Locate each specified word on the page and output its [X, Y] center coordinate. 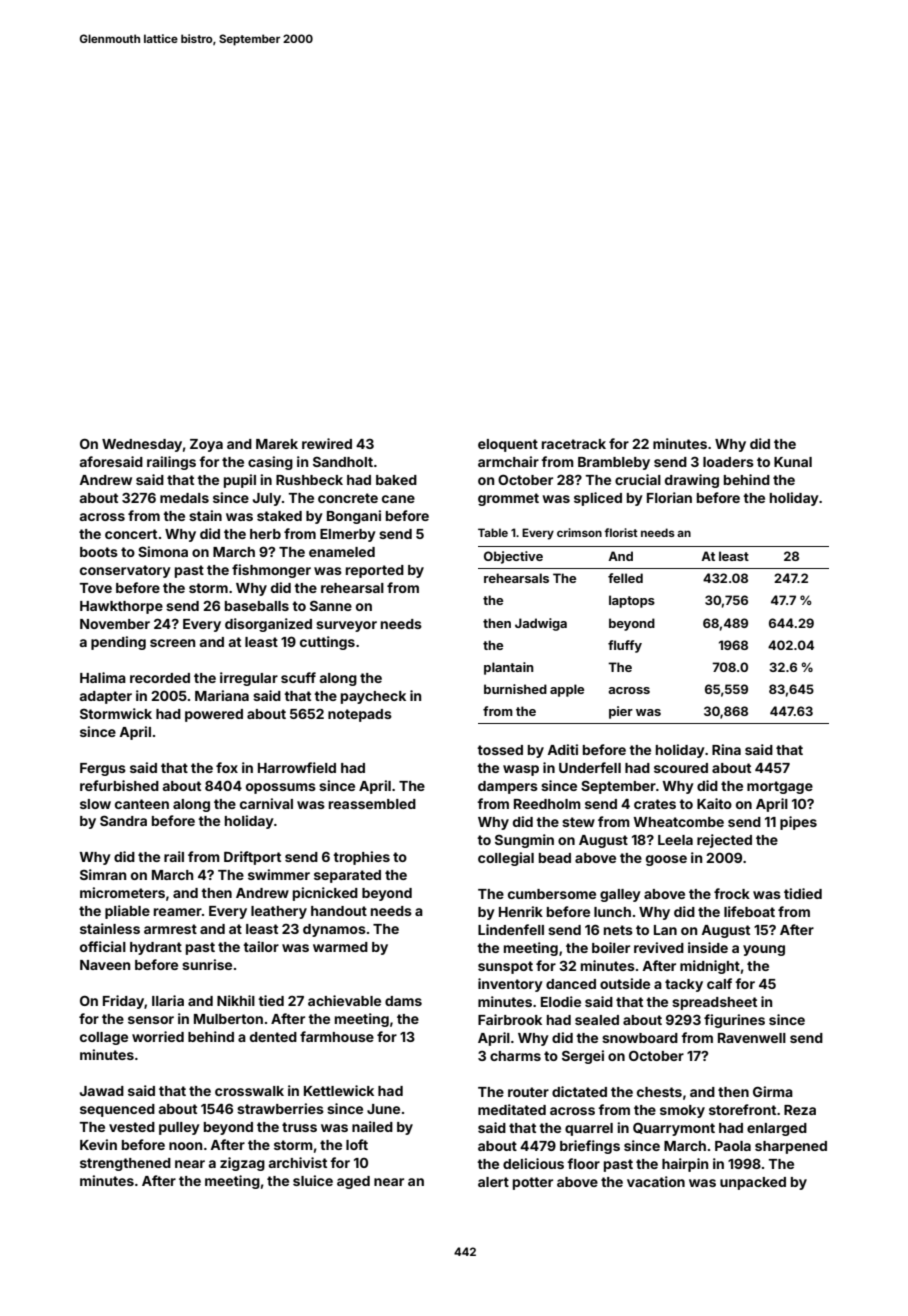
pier [621, 712]
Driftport [252, 858]
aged [353, 1182]
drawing [692, 481]
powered [214, 715]
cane [398, 499]
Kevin [98, 1144]
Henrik [521, 911]
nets [618, 930]
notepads [360, 715]
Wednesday [142, 445]
